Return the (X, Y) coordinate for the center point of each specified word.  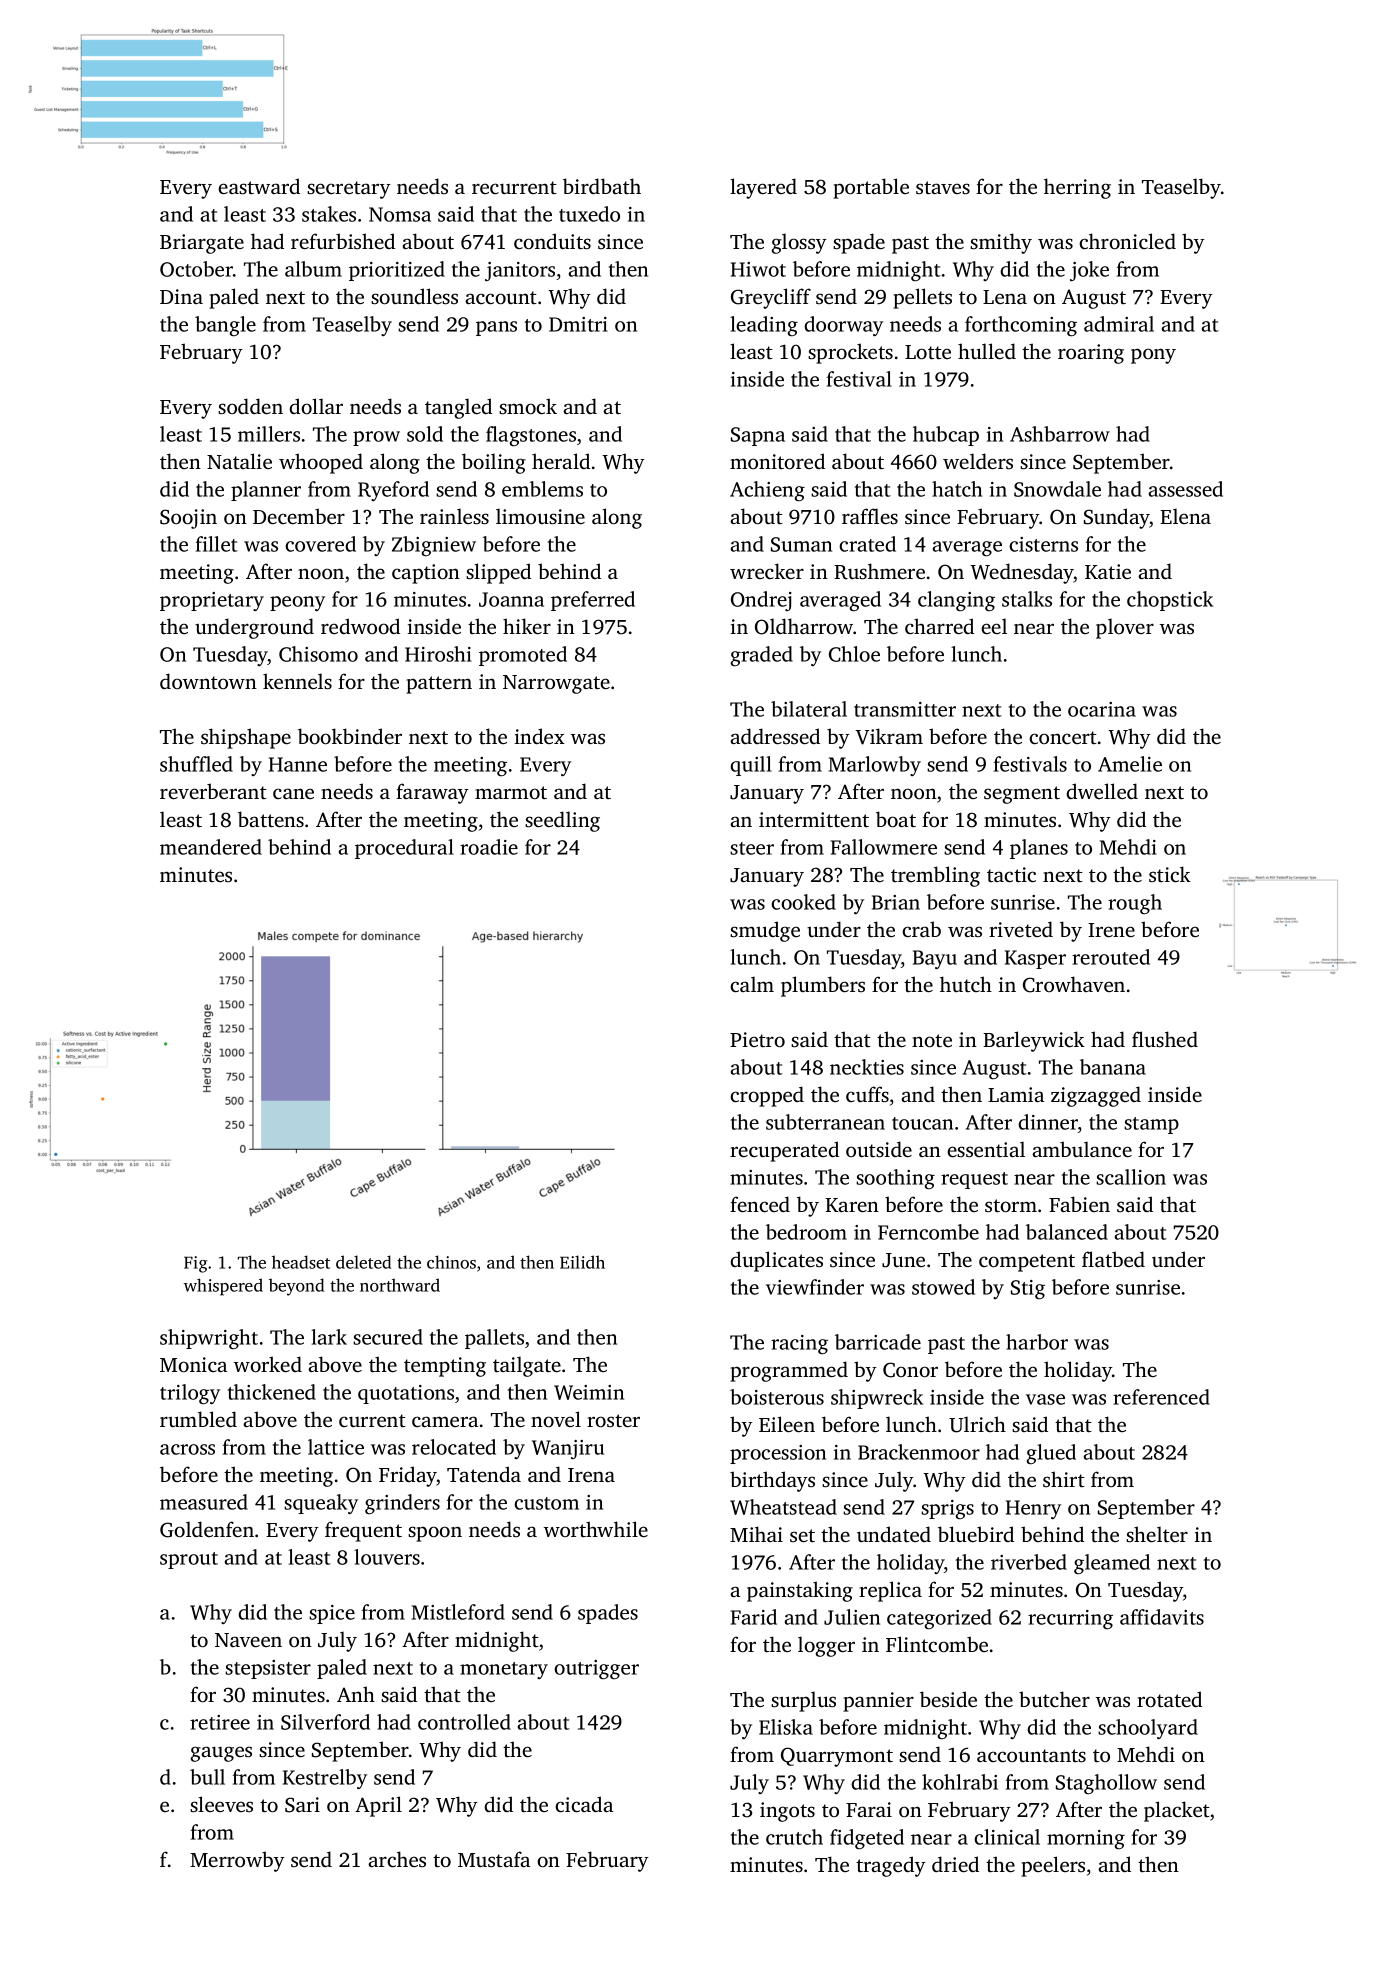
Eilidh (582, 1262)
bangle (225, 326)
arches (397, 1859)
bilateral (809, 709)
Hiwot (758, 269)
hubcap (946, 436)
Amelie (1130, 764)
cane (293, 793)
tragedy (891, 1866)
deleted (363, 1262)
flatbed (1113, 1259)
